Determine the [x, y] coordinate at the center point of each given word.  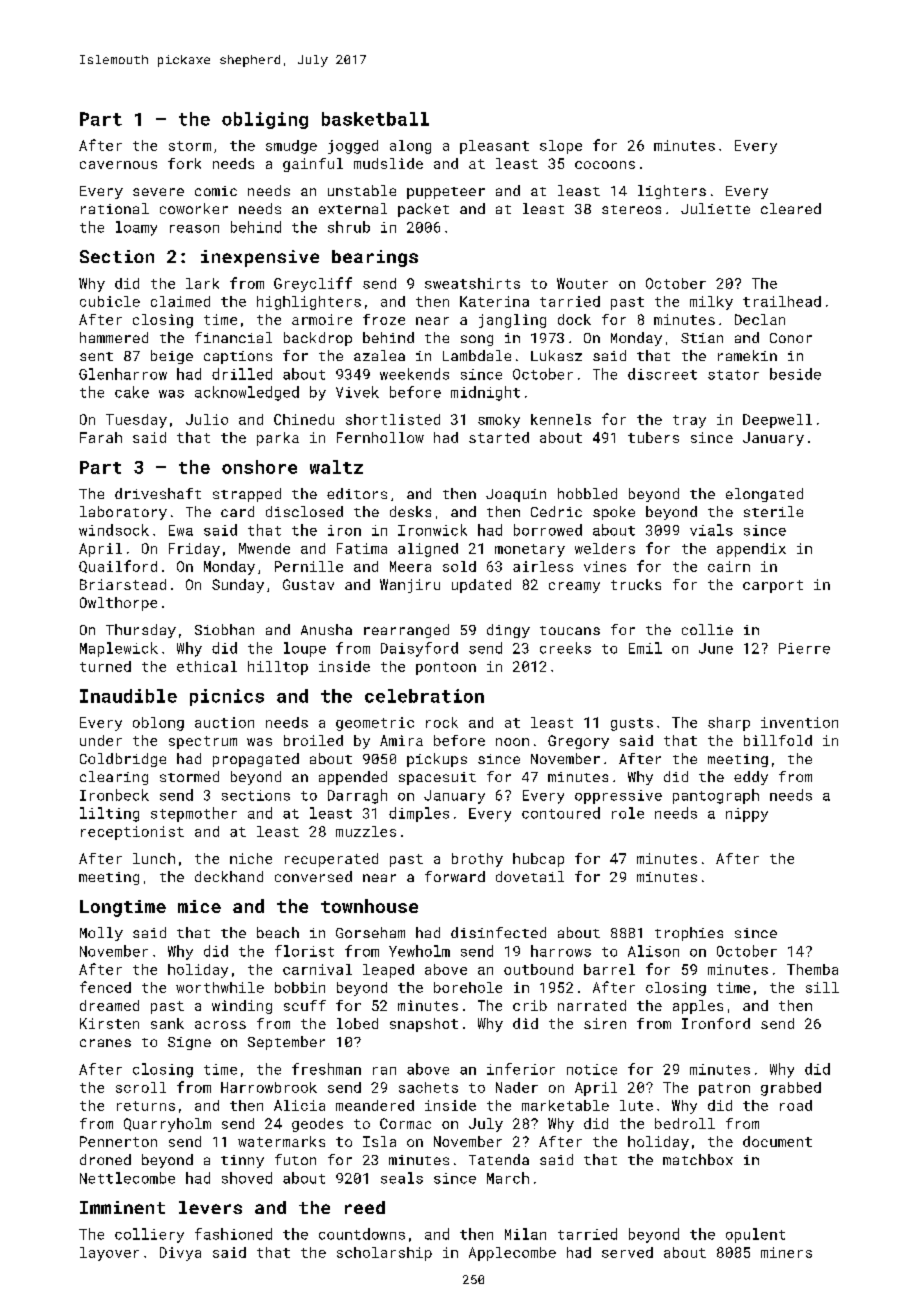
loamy [136, 228]
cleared [791, 208]
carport [773, 586]
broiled [313, 740]
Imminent [122, 1207]
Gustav [308, 584]
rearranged [406, 631]
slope [561, 147]
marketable [565, 1105]
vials [711, 530]
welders [605, 548]
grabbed [791, 1089]
